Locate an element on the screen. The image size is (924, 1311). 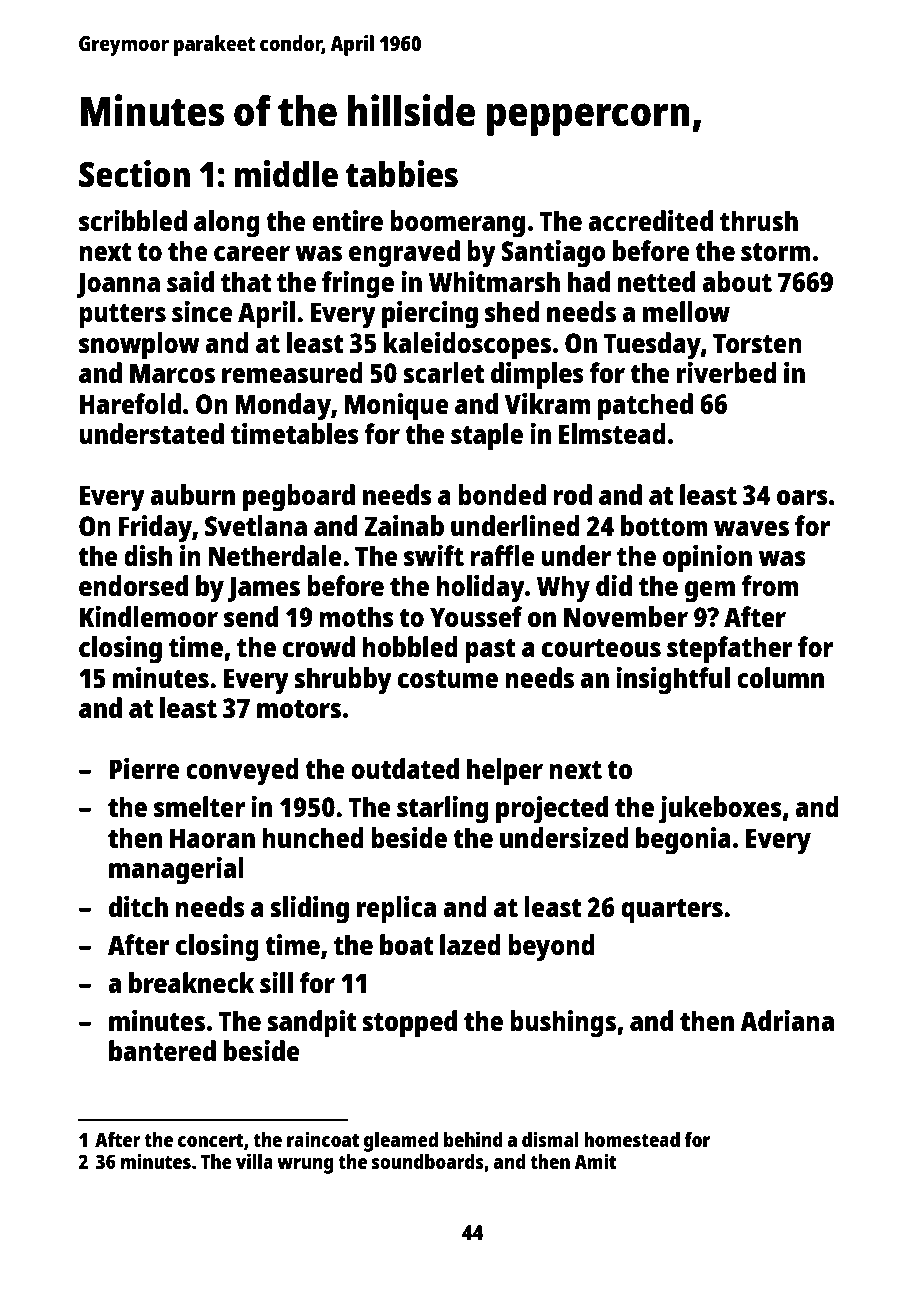
endorsed is located at coordinates (133, 585).
